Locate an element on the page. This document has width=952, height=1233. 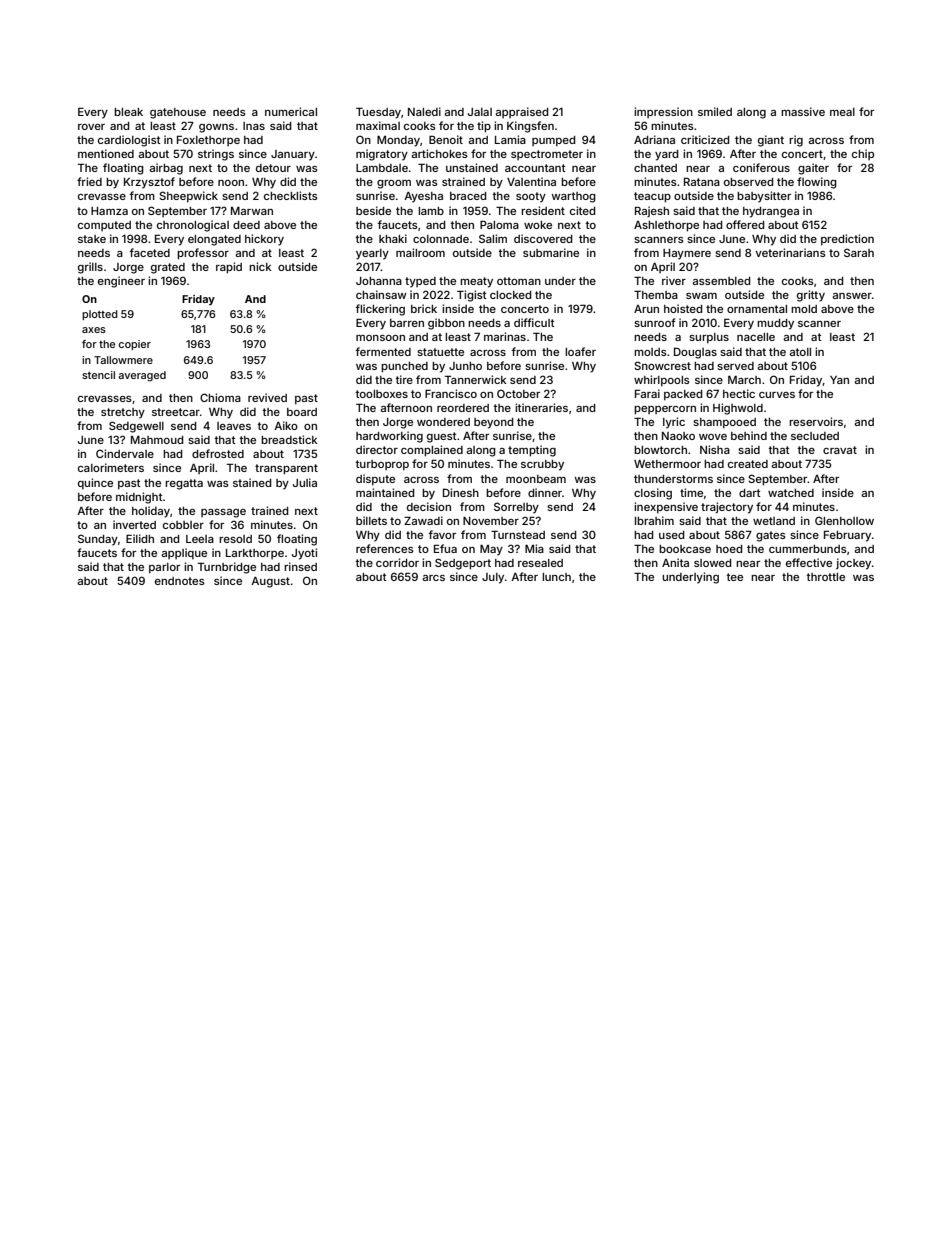
Tuesday is located at coordinates (378, 113).
